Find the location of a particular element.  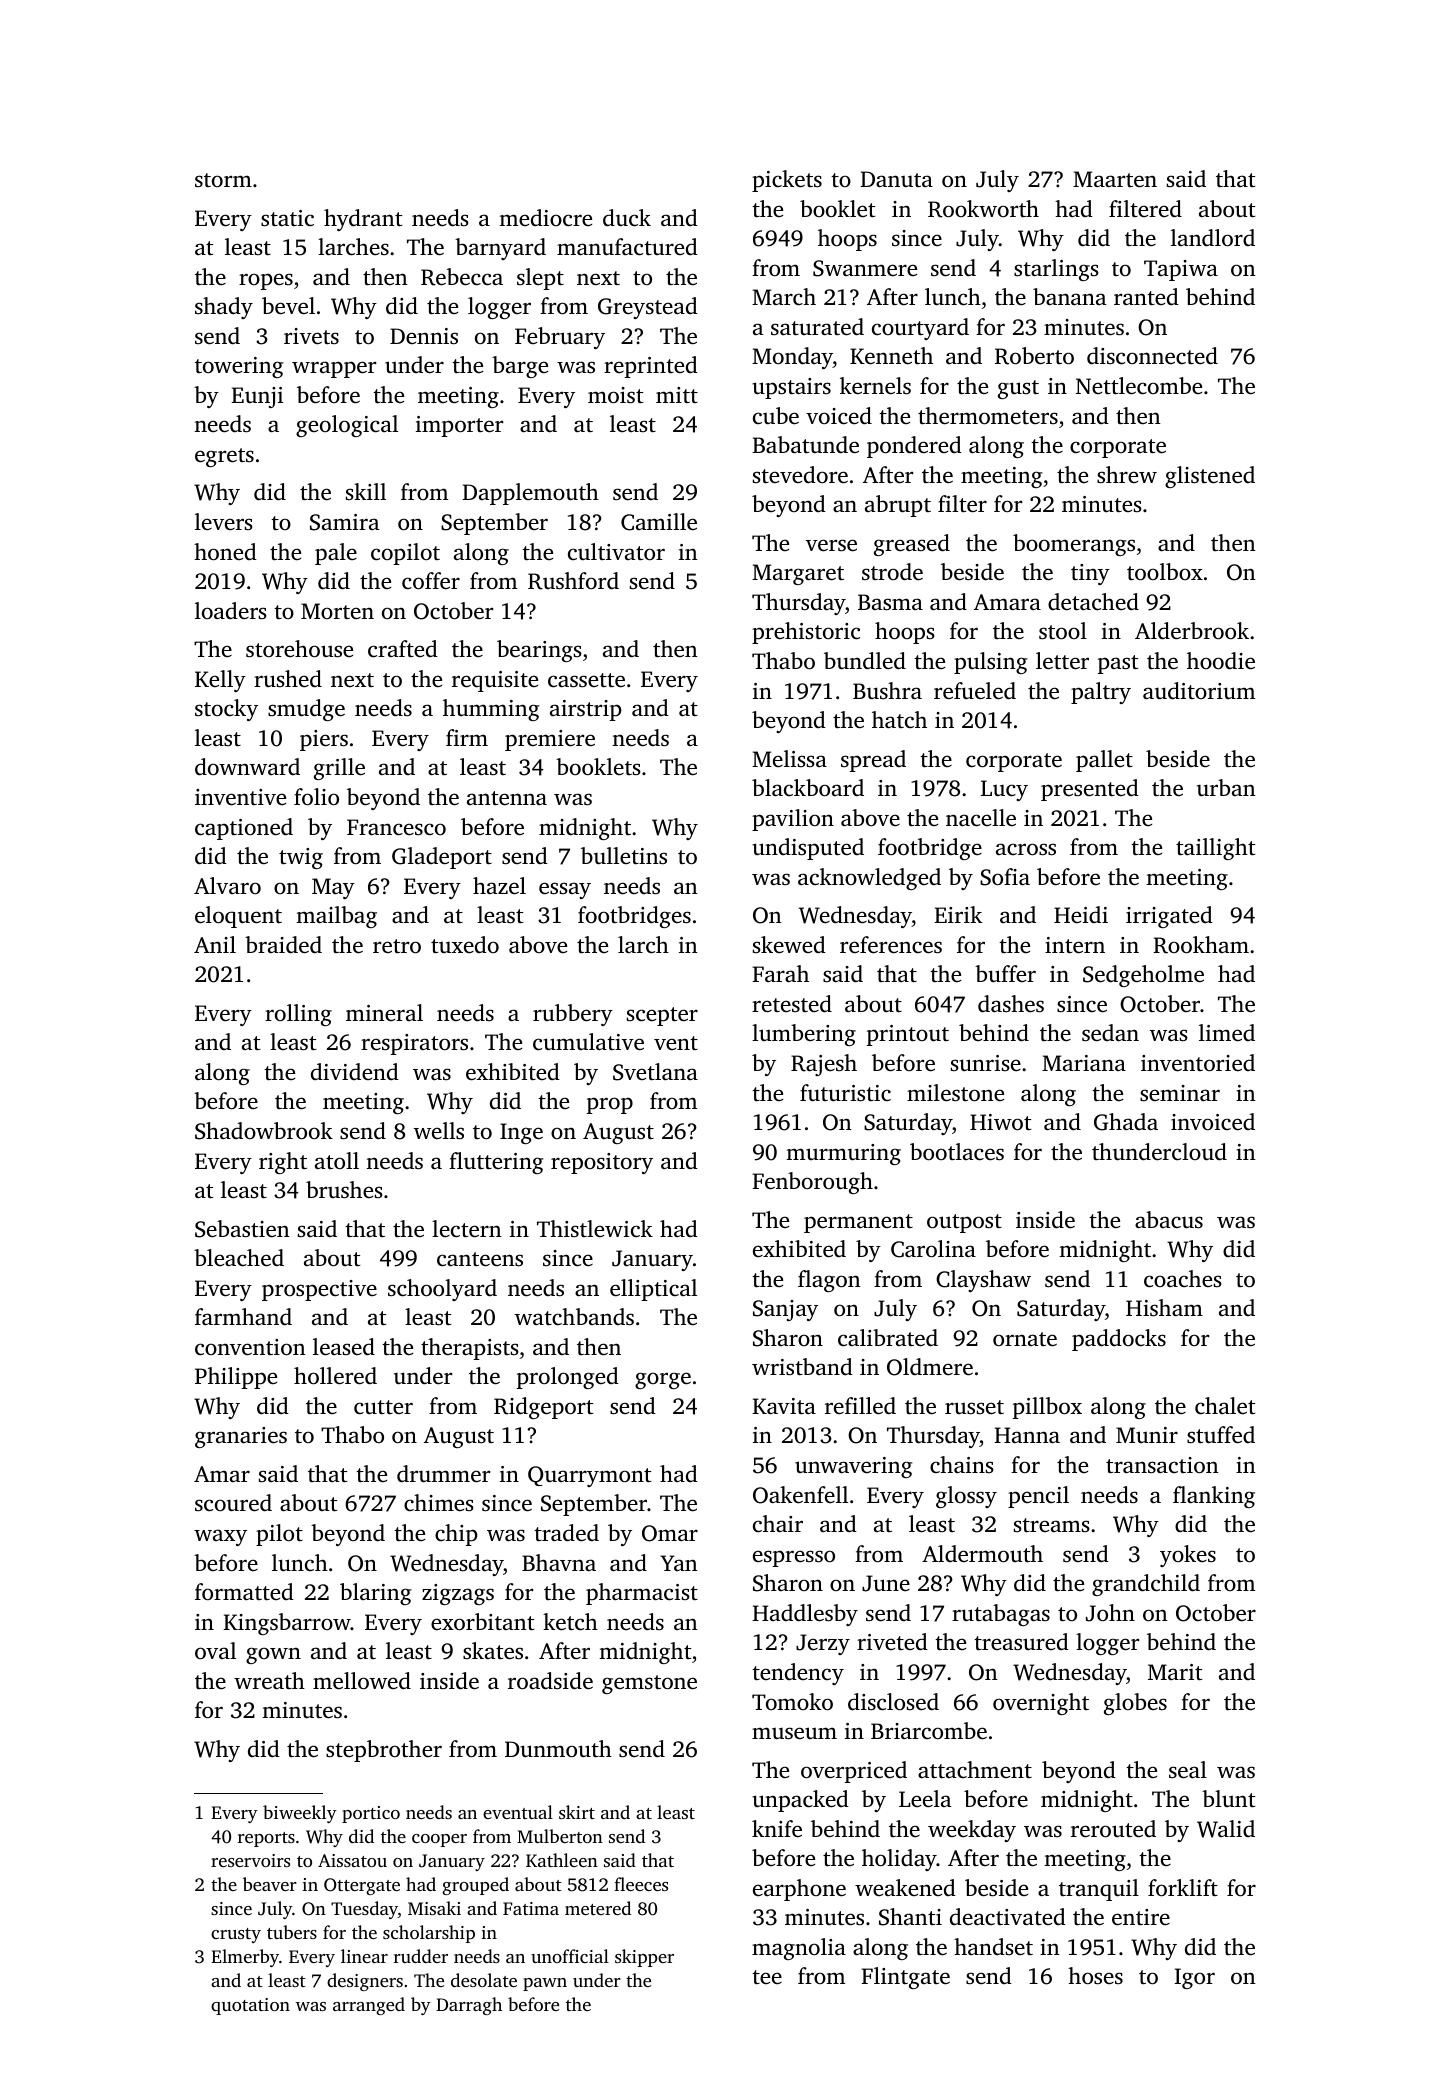

Tapiwa is located at coordinates (1181, 270).
